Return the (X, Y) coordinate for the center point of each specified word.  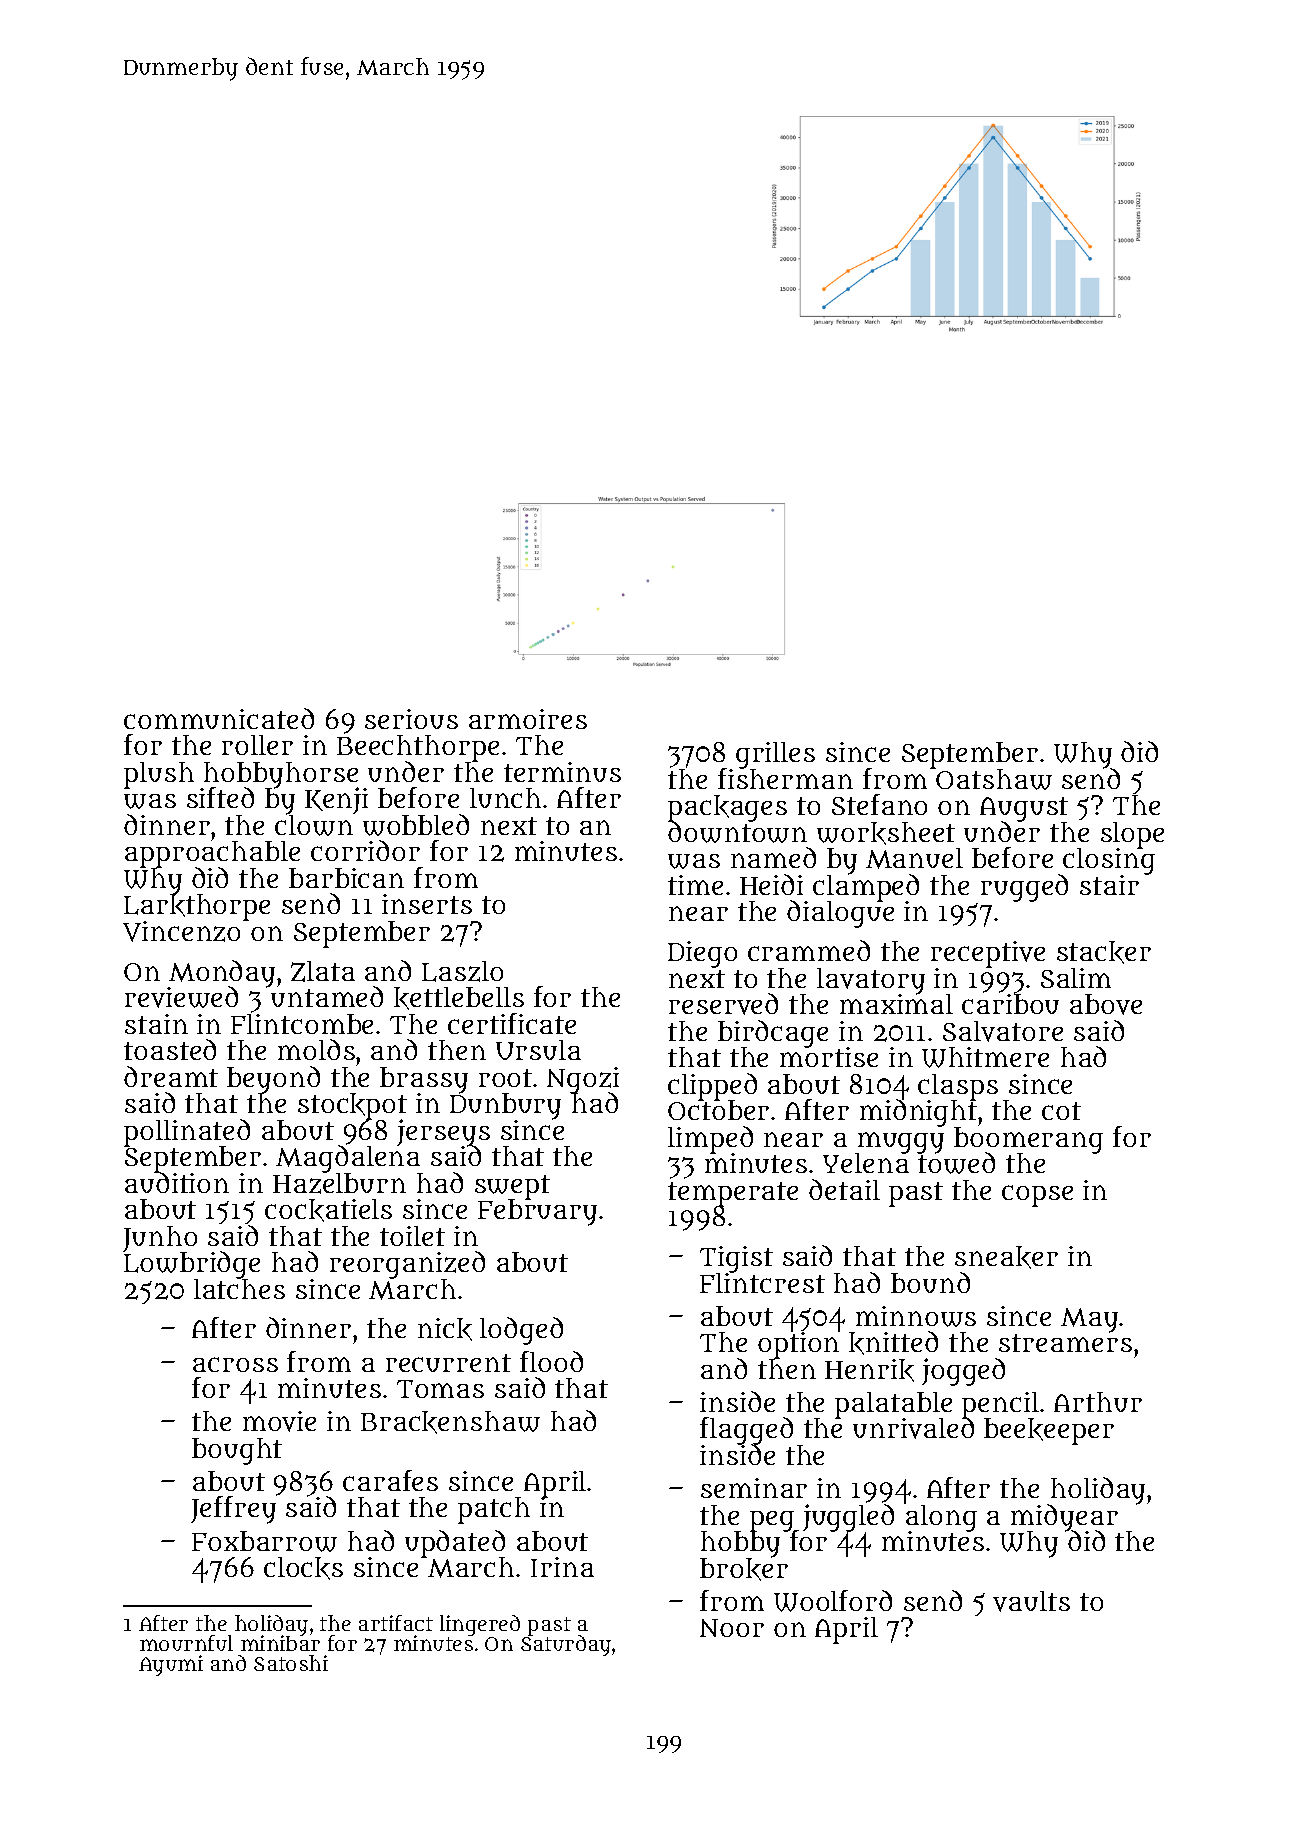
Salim (1076, 978)
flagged (746, 1431)
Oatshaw (994, 779)
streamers (1065, 1343)
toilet (412, 1236)
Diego (702, 954)
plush (159, 775)
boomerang (1028, 1140)
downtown (737, 832)
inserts (427, 904)
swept (512, 1187)
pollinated (187, 1133)
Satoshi (291, 1663)
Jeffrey (233, 1510)
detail (844, 1189)
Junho (160, 1239)
